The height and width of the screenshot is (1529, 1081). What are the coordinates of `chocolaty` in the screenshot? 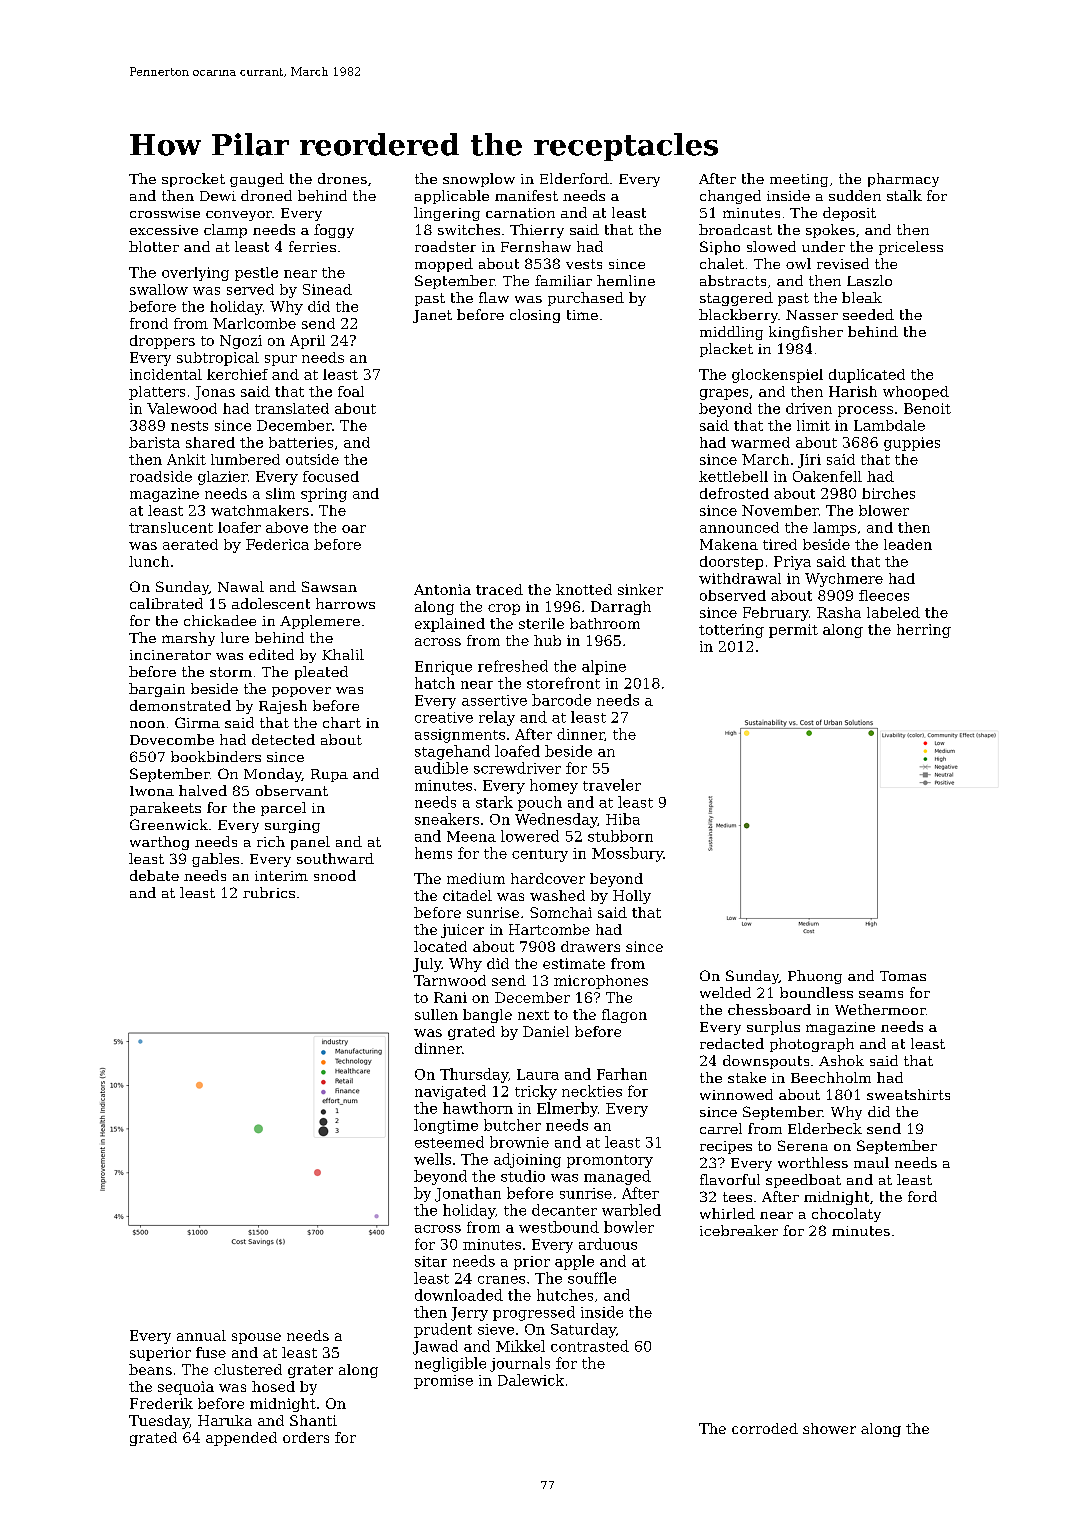 It's located at (846, 1215).
